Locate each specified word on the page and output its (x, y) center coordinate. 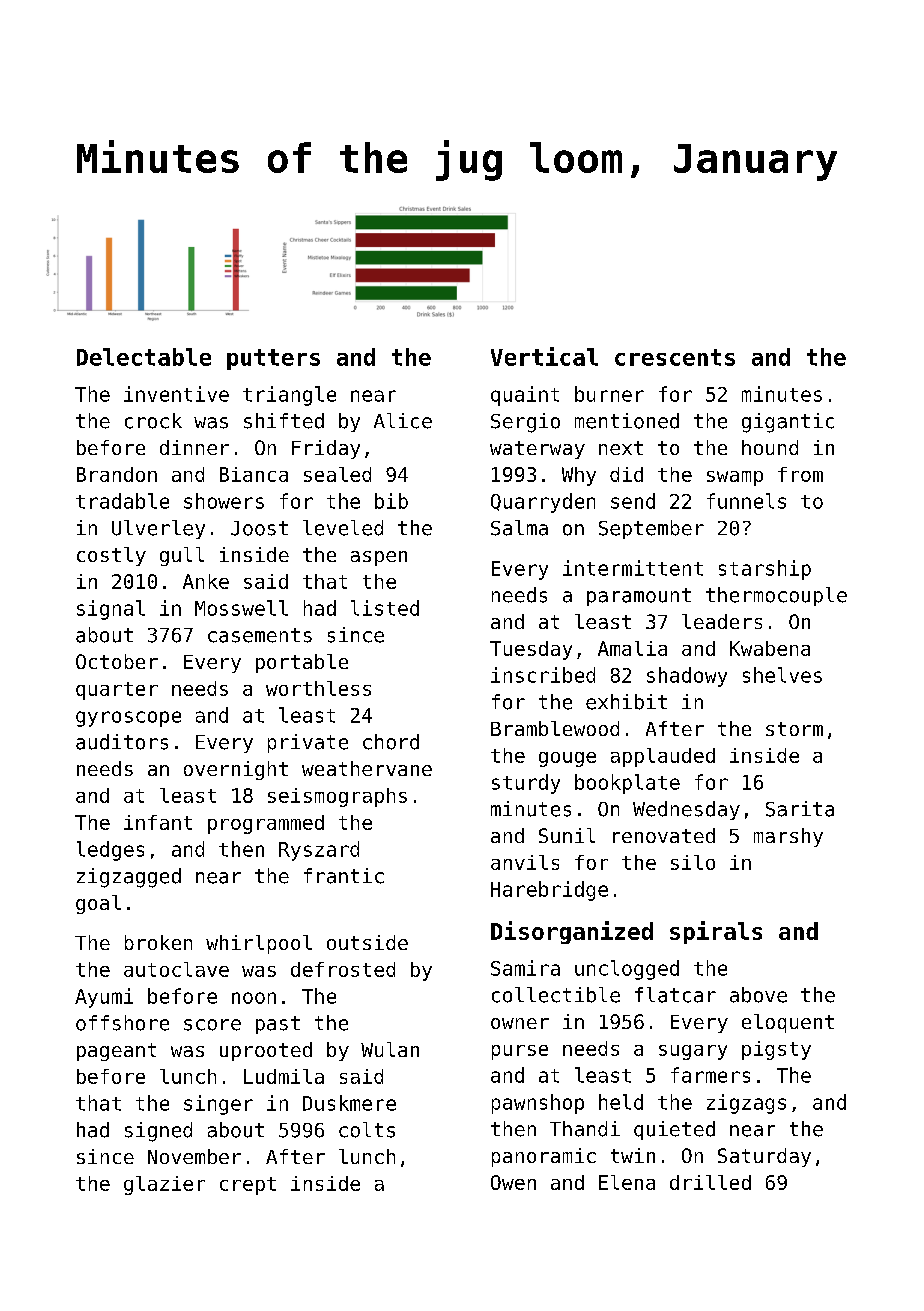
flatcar (675, 995)
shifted (284, 421)
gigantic (788, 423)
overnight (236, 770)
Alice (403, 421)
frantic (344, 876)
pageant (116, 1052)
